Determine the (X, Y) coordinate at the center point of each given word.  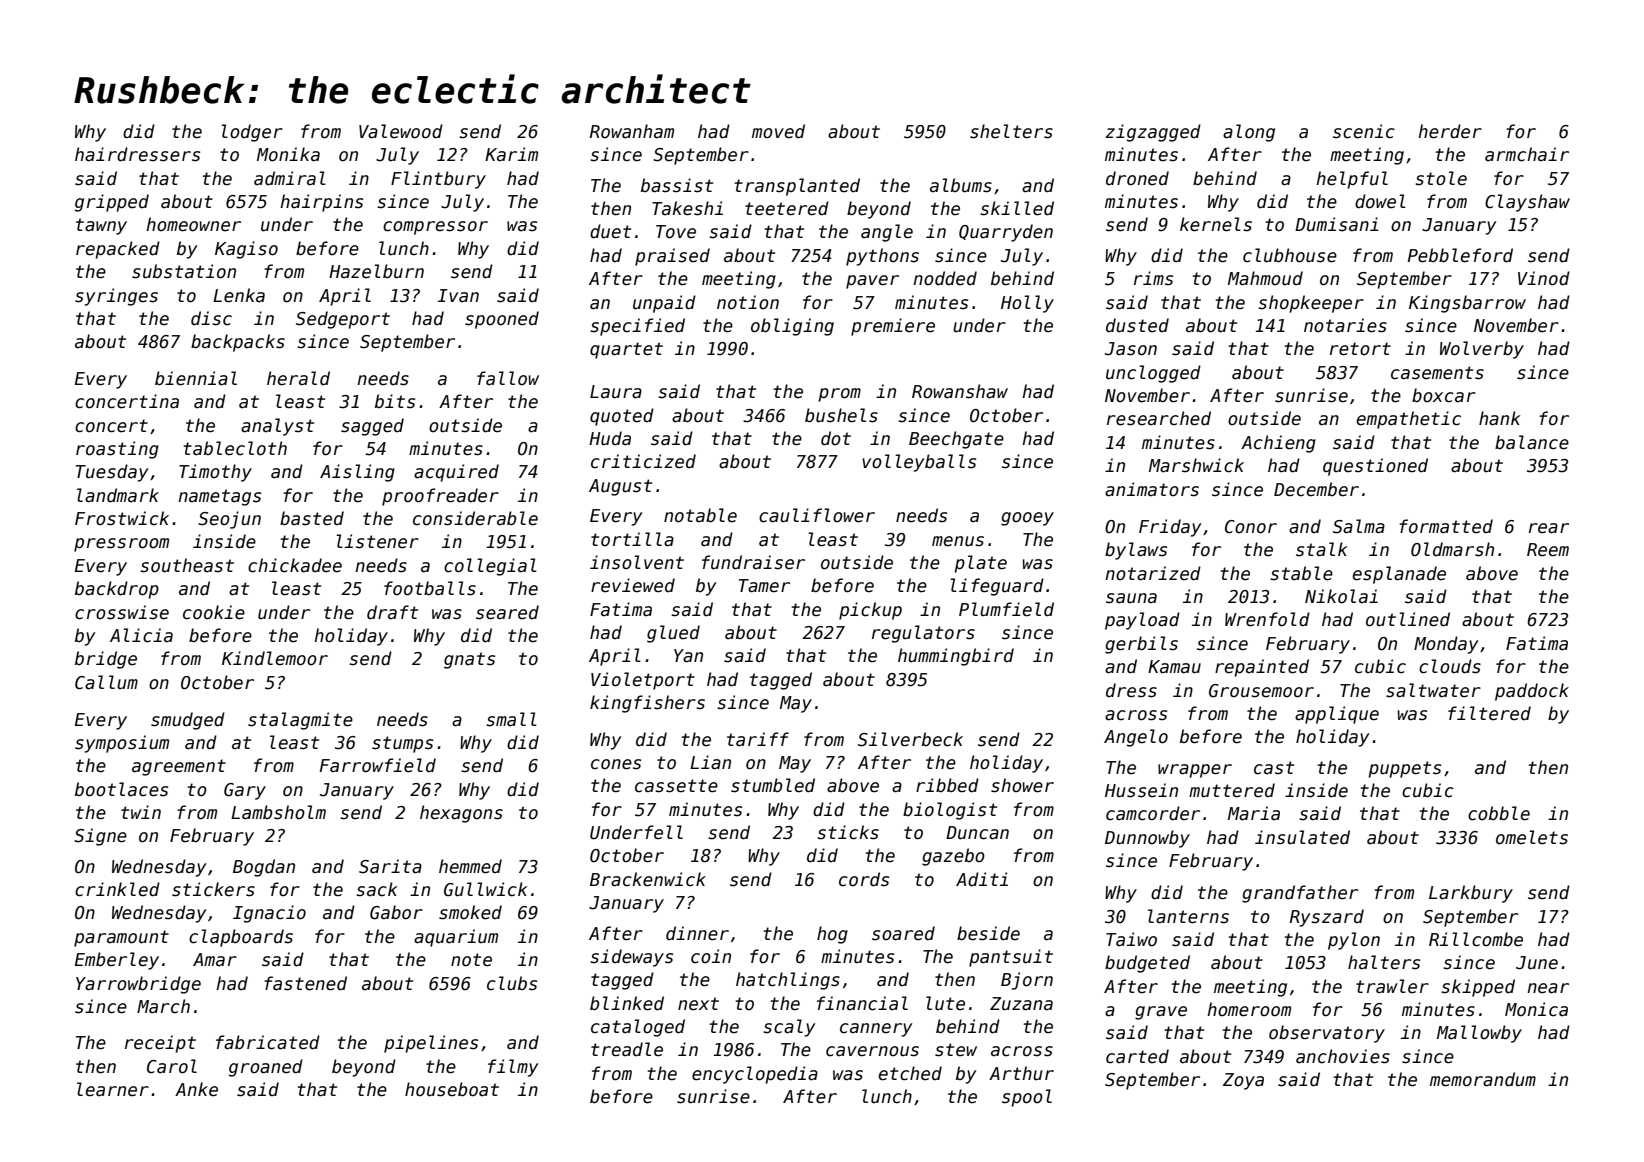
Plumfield (1006, 609)
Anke (196, 1089)
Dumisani (1336, 224)
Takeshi (687, 208)
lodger (252, 133)
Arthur (1021, 1073)
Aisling (357, 473)
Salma (1359, 526)
